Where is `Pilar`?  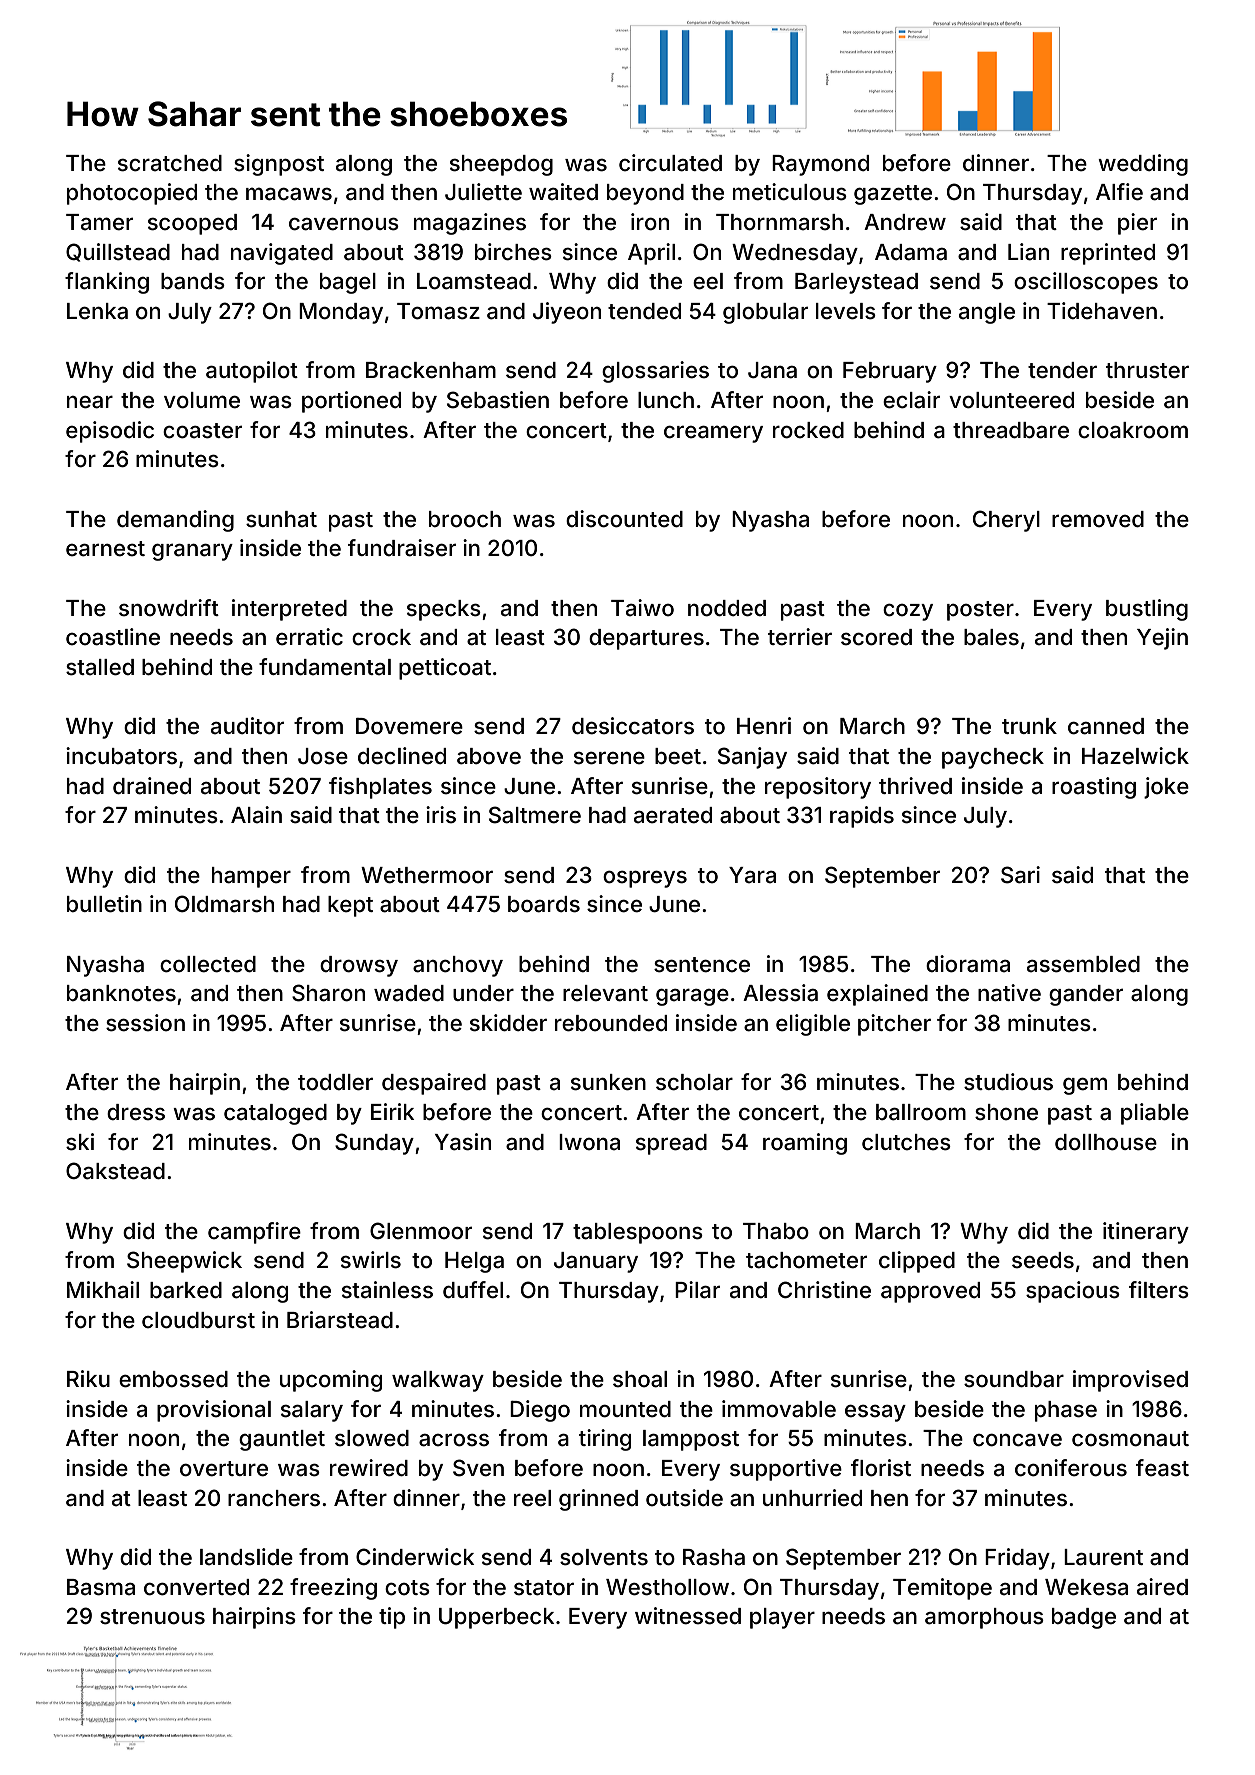 Pilar is located at coordinates (697, 1290).
